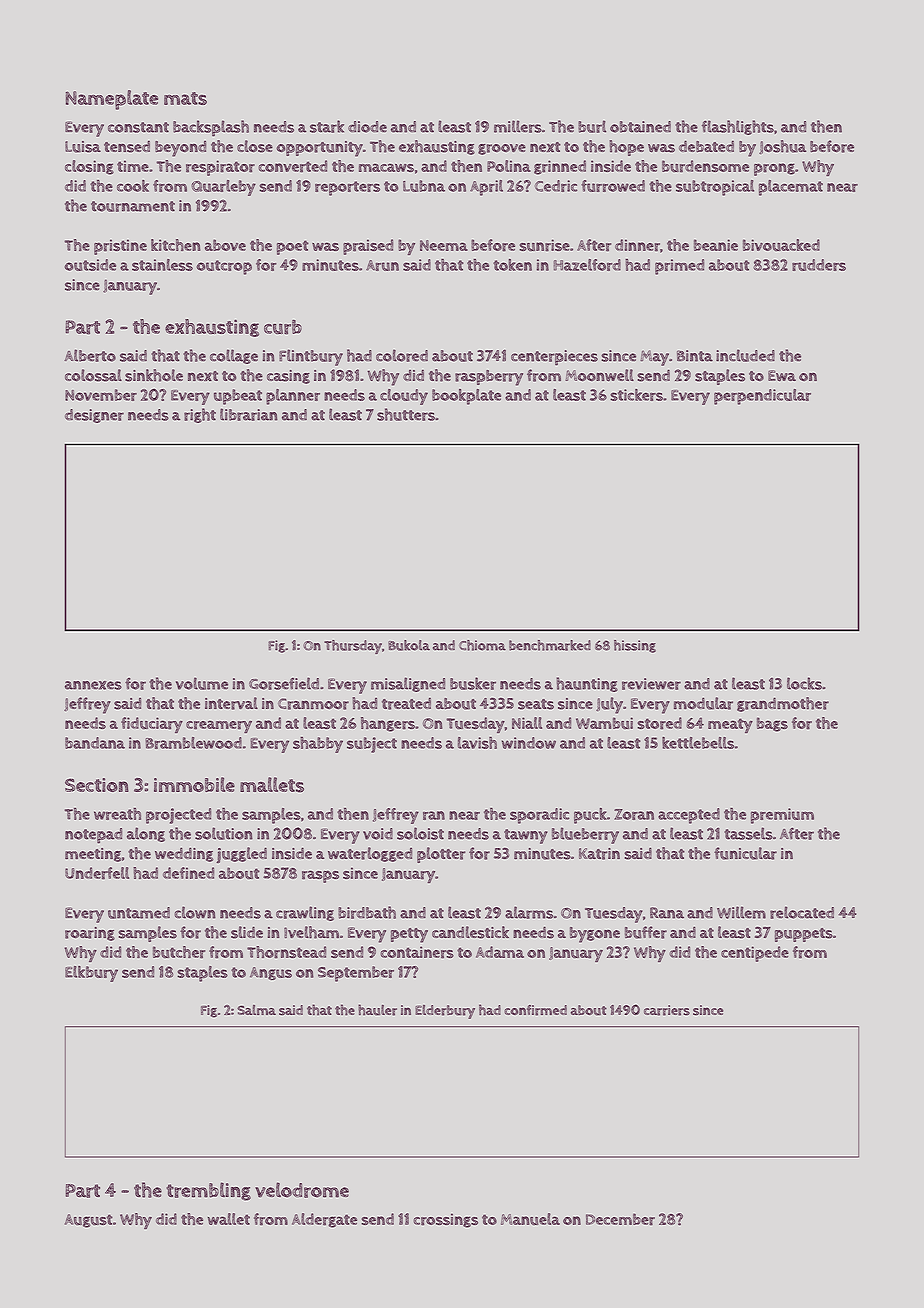  Describe the element at coordinates (783, 704) in the screenshot. I see `grandmother` at that location.
